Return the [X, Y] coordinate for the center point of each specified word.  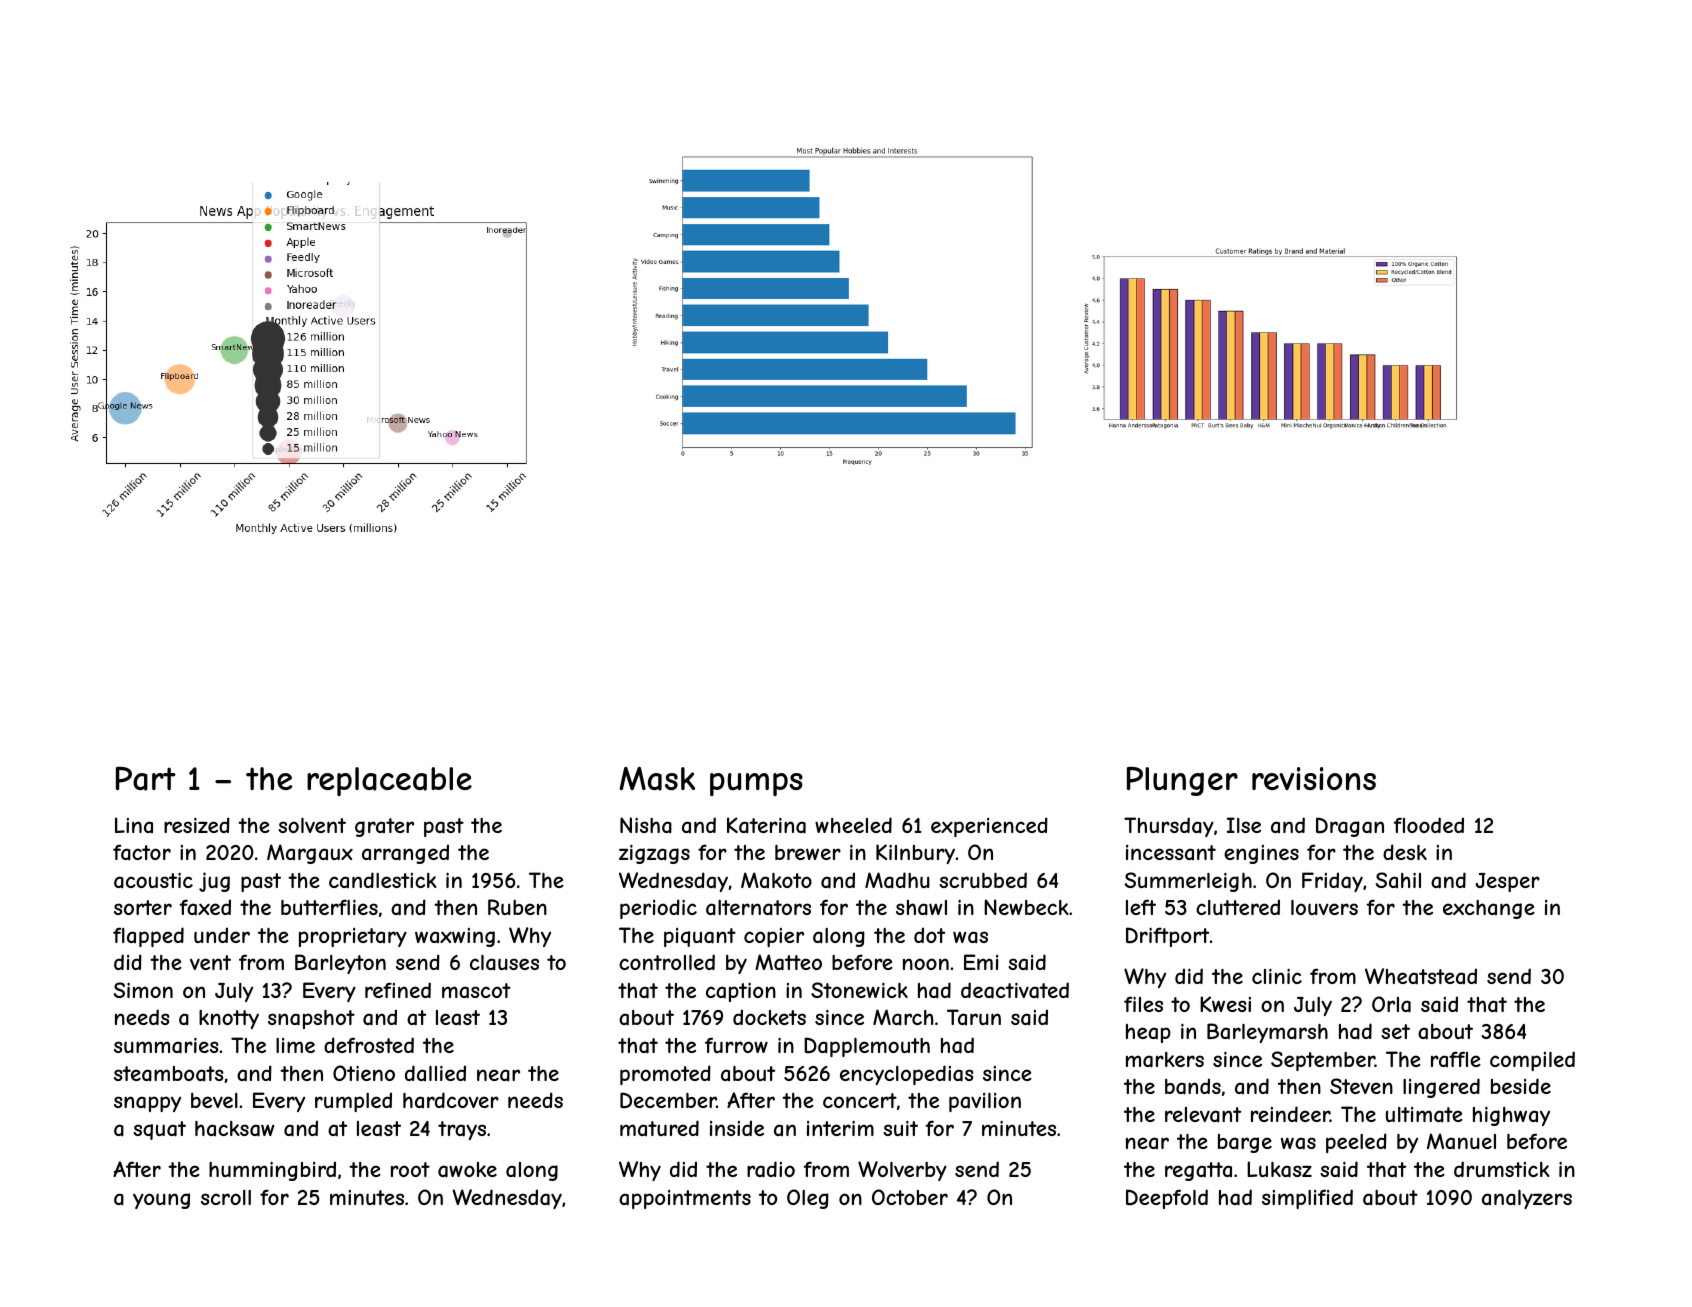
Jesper [1508, 882]
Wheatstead [1421, 976]
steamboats [169, 1074]
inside [737, 1128]
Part [146, 778]
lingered [1441, 1088]
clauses [504, 963]
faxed [205, 907]
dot [929, 935]
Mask [657, 779]
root [410, 1169]
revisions [1314, 778]
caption [741, 992]
